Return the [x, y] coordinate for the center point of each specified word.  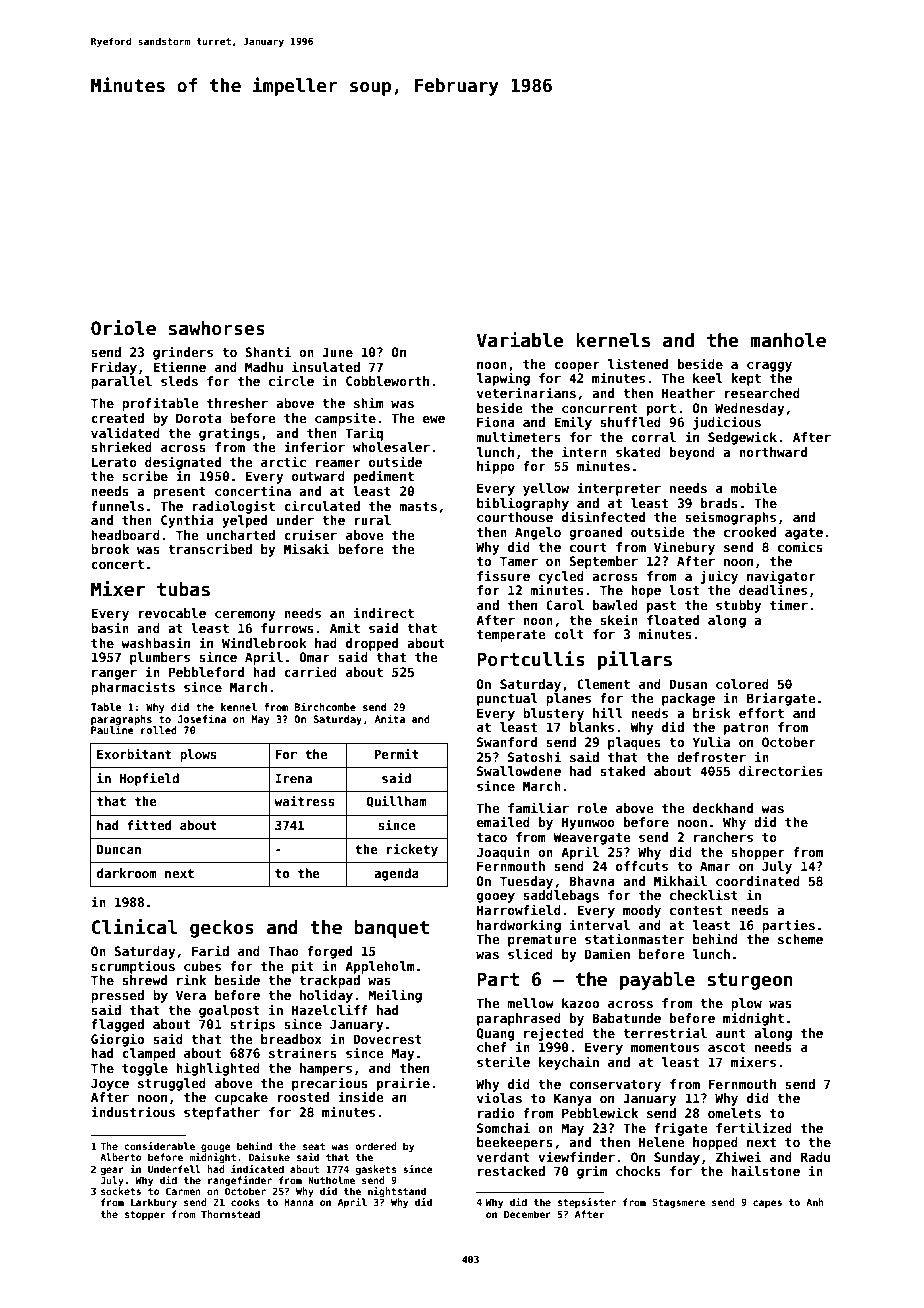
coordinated [758, 880]
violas [499, 1097]
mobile [754, 487]
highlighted [218, 1069]
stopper [145, 1215]
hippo [496, 467]
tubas [183, 589]
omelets [734, 1113]
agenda [396, 874]
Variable [520, 340]
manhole [788, 340]
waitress [304, 801]
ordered [376, 1146]
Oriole [123, 328]
